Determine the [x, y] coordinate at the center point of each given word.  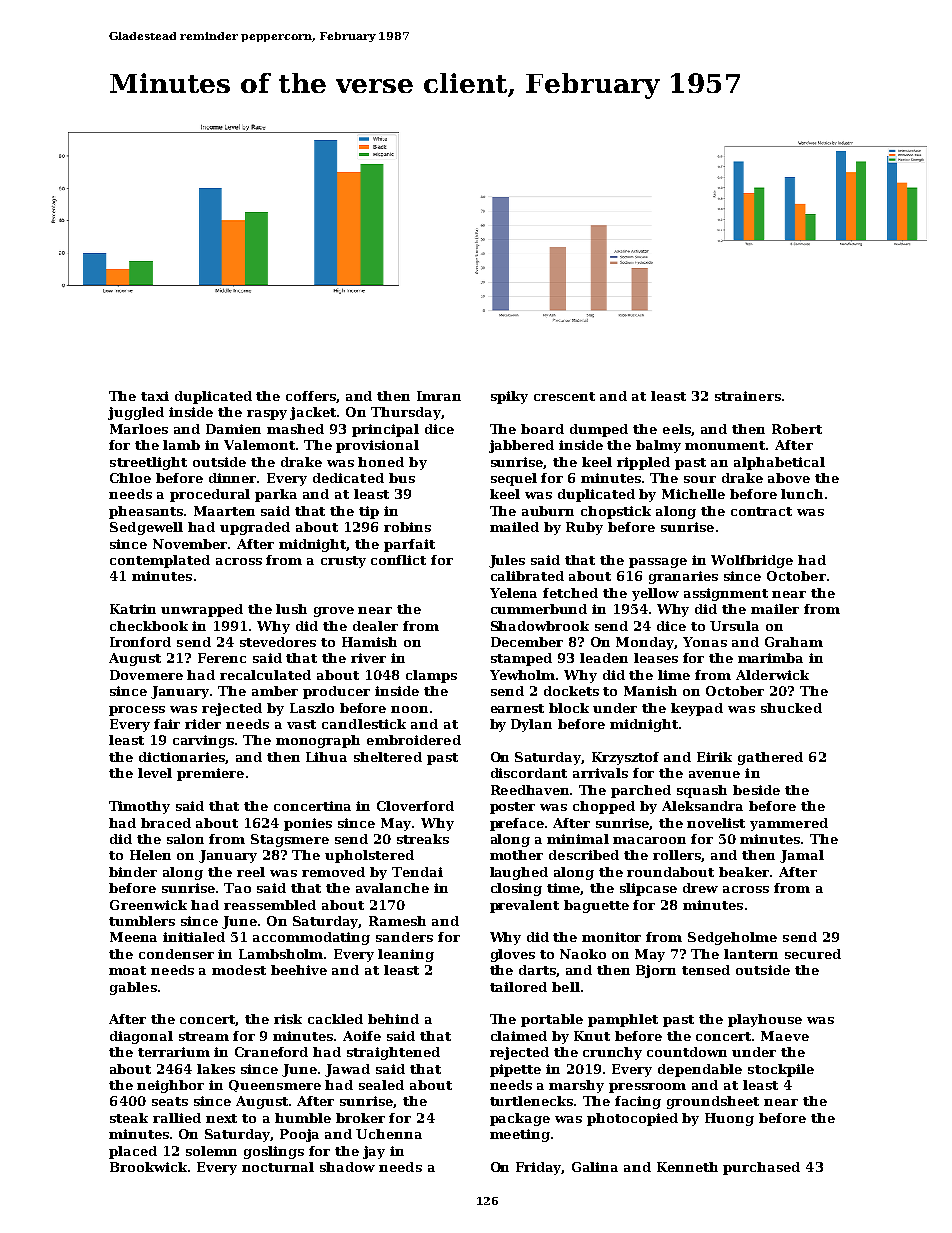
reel [251, 872]
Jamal [802, 856]
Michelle [693, 494]
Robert [797, 429]
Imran [439, 396]
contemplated [160, 561]
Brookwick [149, 1167]
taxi [155, 396]
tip [369, 512]
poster [512, 808]
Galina [595, 1167]
